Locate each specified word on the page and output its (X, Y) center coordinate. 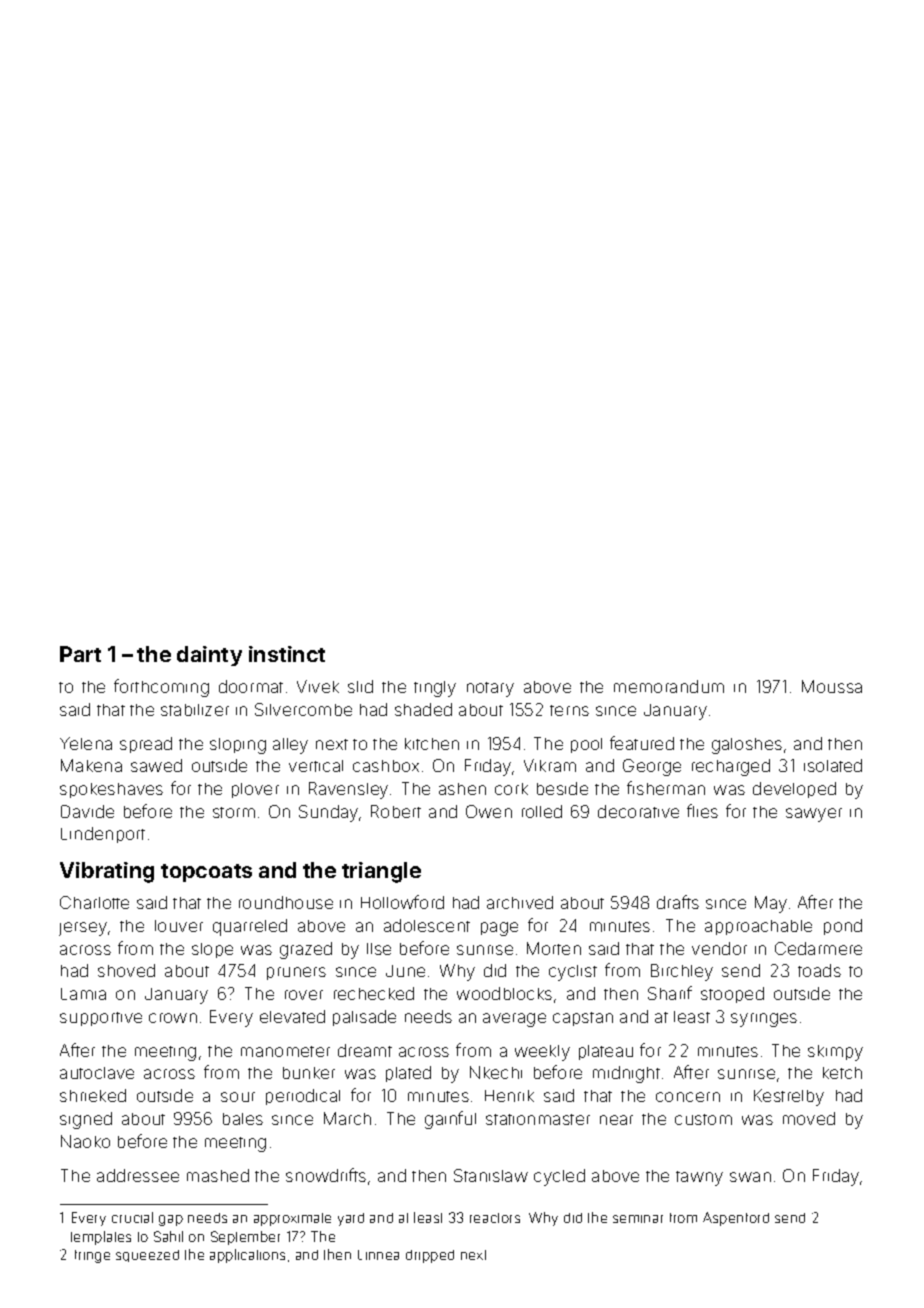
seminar (638, 1219)
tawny (699, 1178)
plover (255, 790)
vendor (719, 948)
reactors (495, 1218)
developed (794, 790)
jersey (83, 929)
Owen (489, 811)
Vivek (318, 686)
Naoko (85, 1141)
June (405, 971)
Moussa (832, 686)
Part (80, 654)
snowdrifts (326, 1175)
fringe (92, 1256)
